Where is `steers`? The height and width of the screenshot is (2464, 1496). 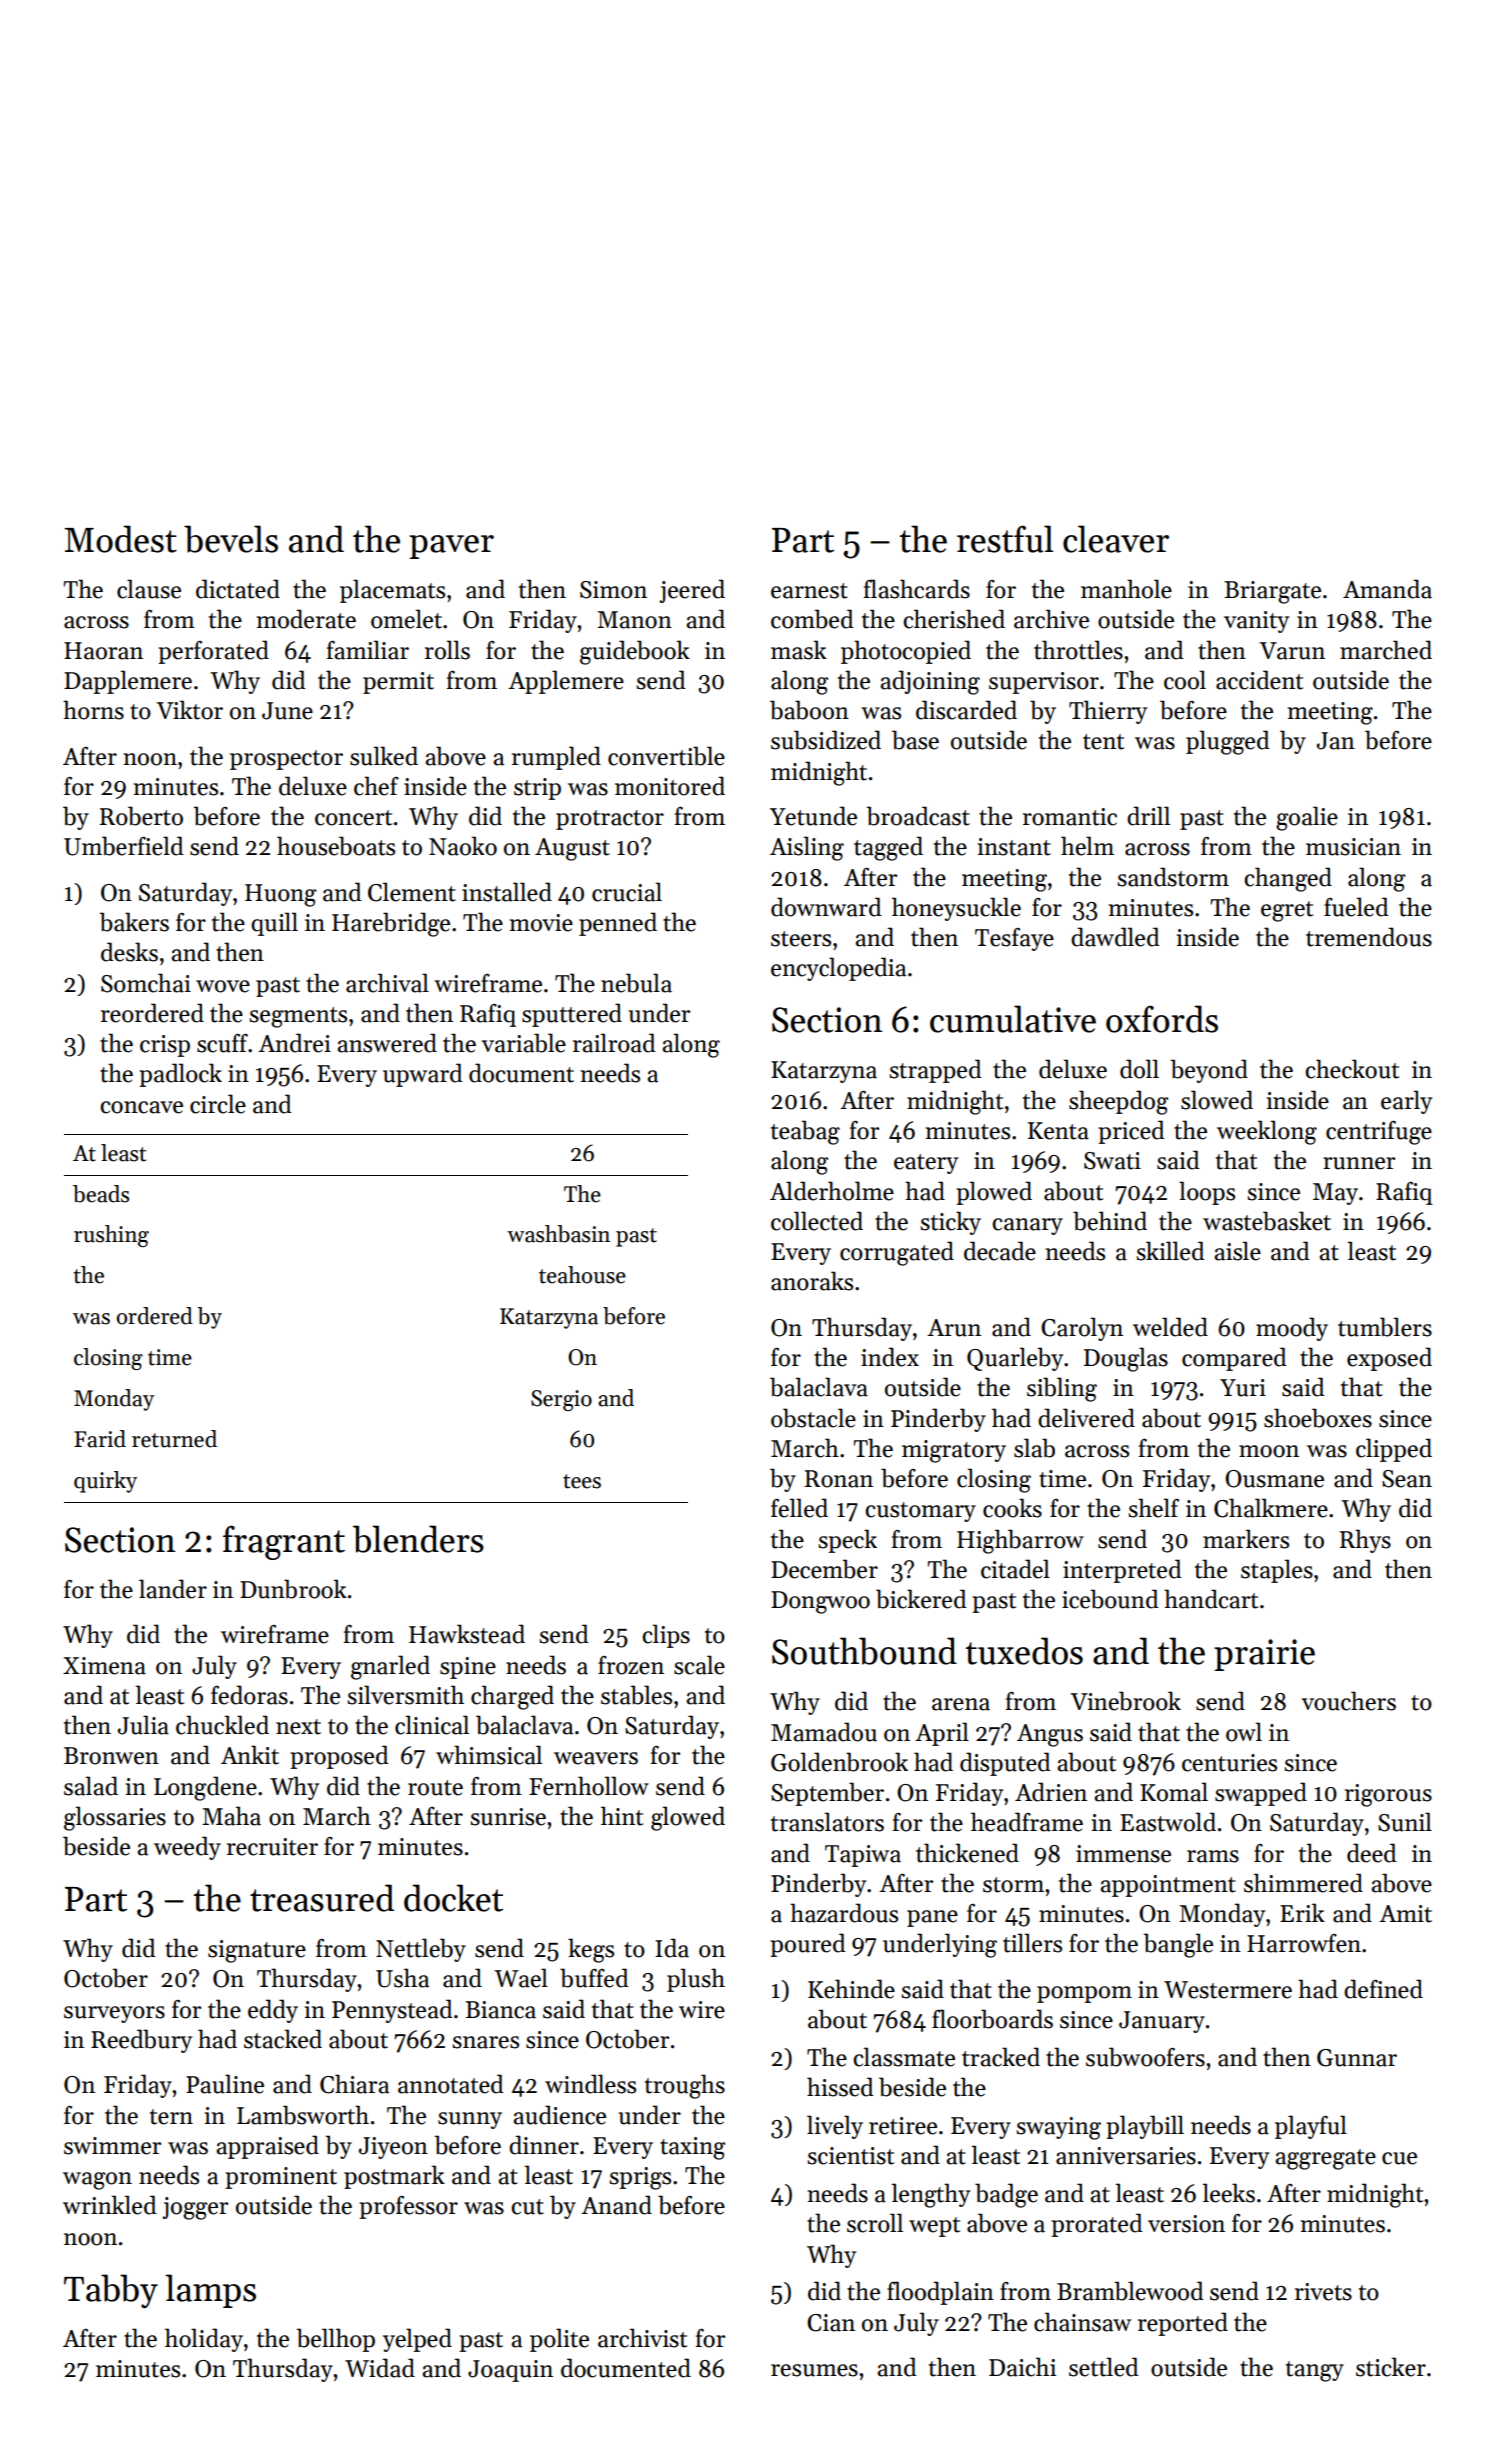
steers is located at coordinates (801, 939).
